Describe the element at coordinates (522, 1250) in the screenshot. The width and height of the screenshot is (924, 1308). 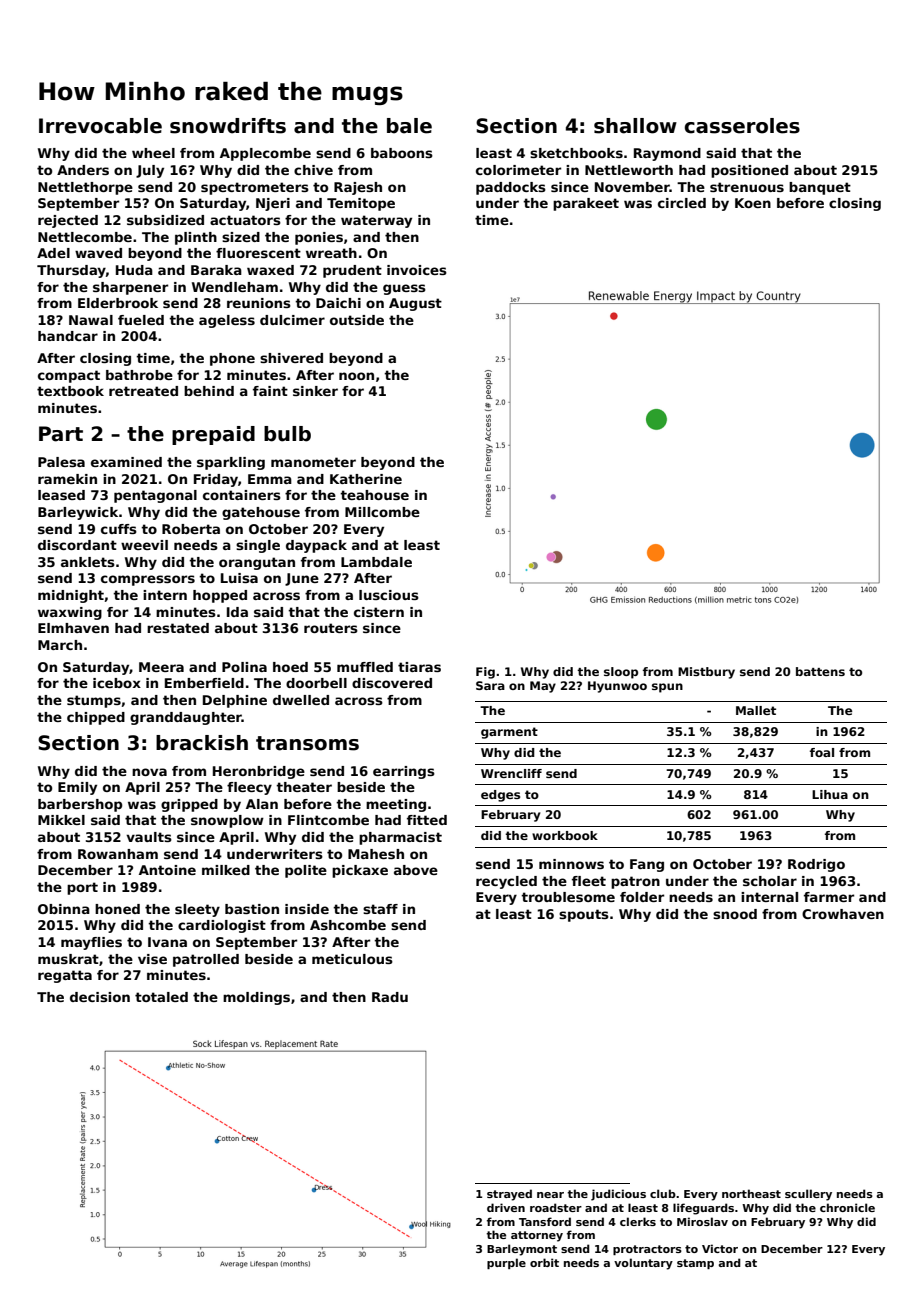
I see `Barleymont` at that location.
